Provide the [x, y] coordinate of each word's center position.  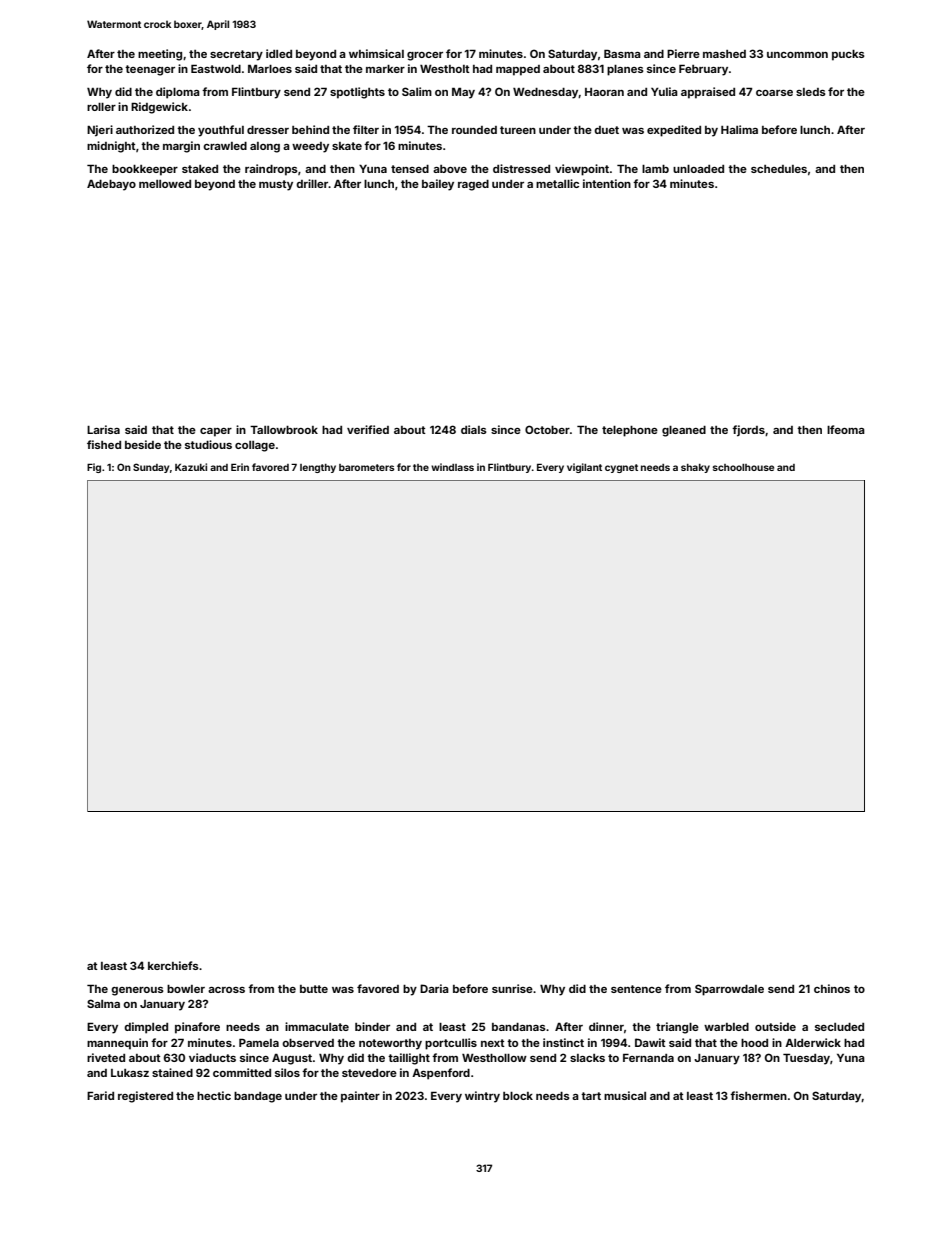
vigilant [584, 468]
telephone [630, 431]
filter [366, 129]
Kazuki [191, 467]
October [547, 429]
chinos [832, 988]
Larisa [103, 429]
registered [145, 1097]
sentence [636, 989]
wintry [482, 1097]
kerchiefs [173, 965]
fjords [748, 431]
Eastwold [216, 68]
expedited [674, 131]
